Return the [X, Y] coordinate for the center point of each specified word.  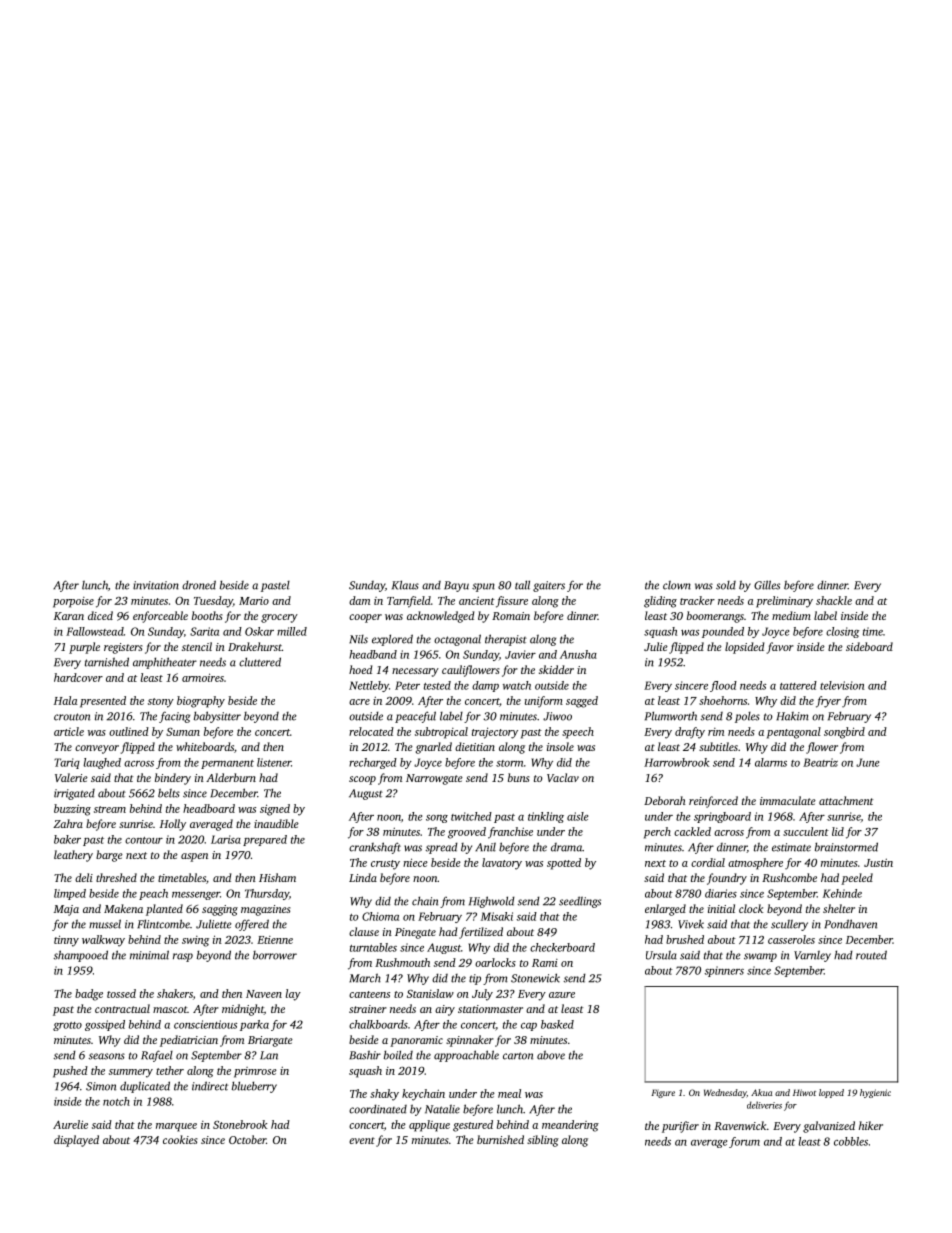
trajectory [495, 733]
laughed [102, 763]
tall [522, 585]
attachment [846, 800]
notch [116, 1101]
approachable [466, 1056]
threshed [116, 877]
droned [199, 585]
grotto [67, 1026]
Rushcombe [789, 877]
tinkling [546, 817]
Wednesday [725, 1093]
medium [791, 615]
